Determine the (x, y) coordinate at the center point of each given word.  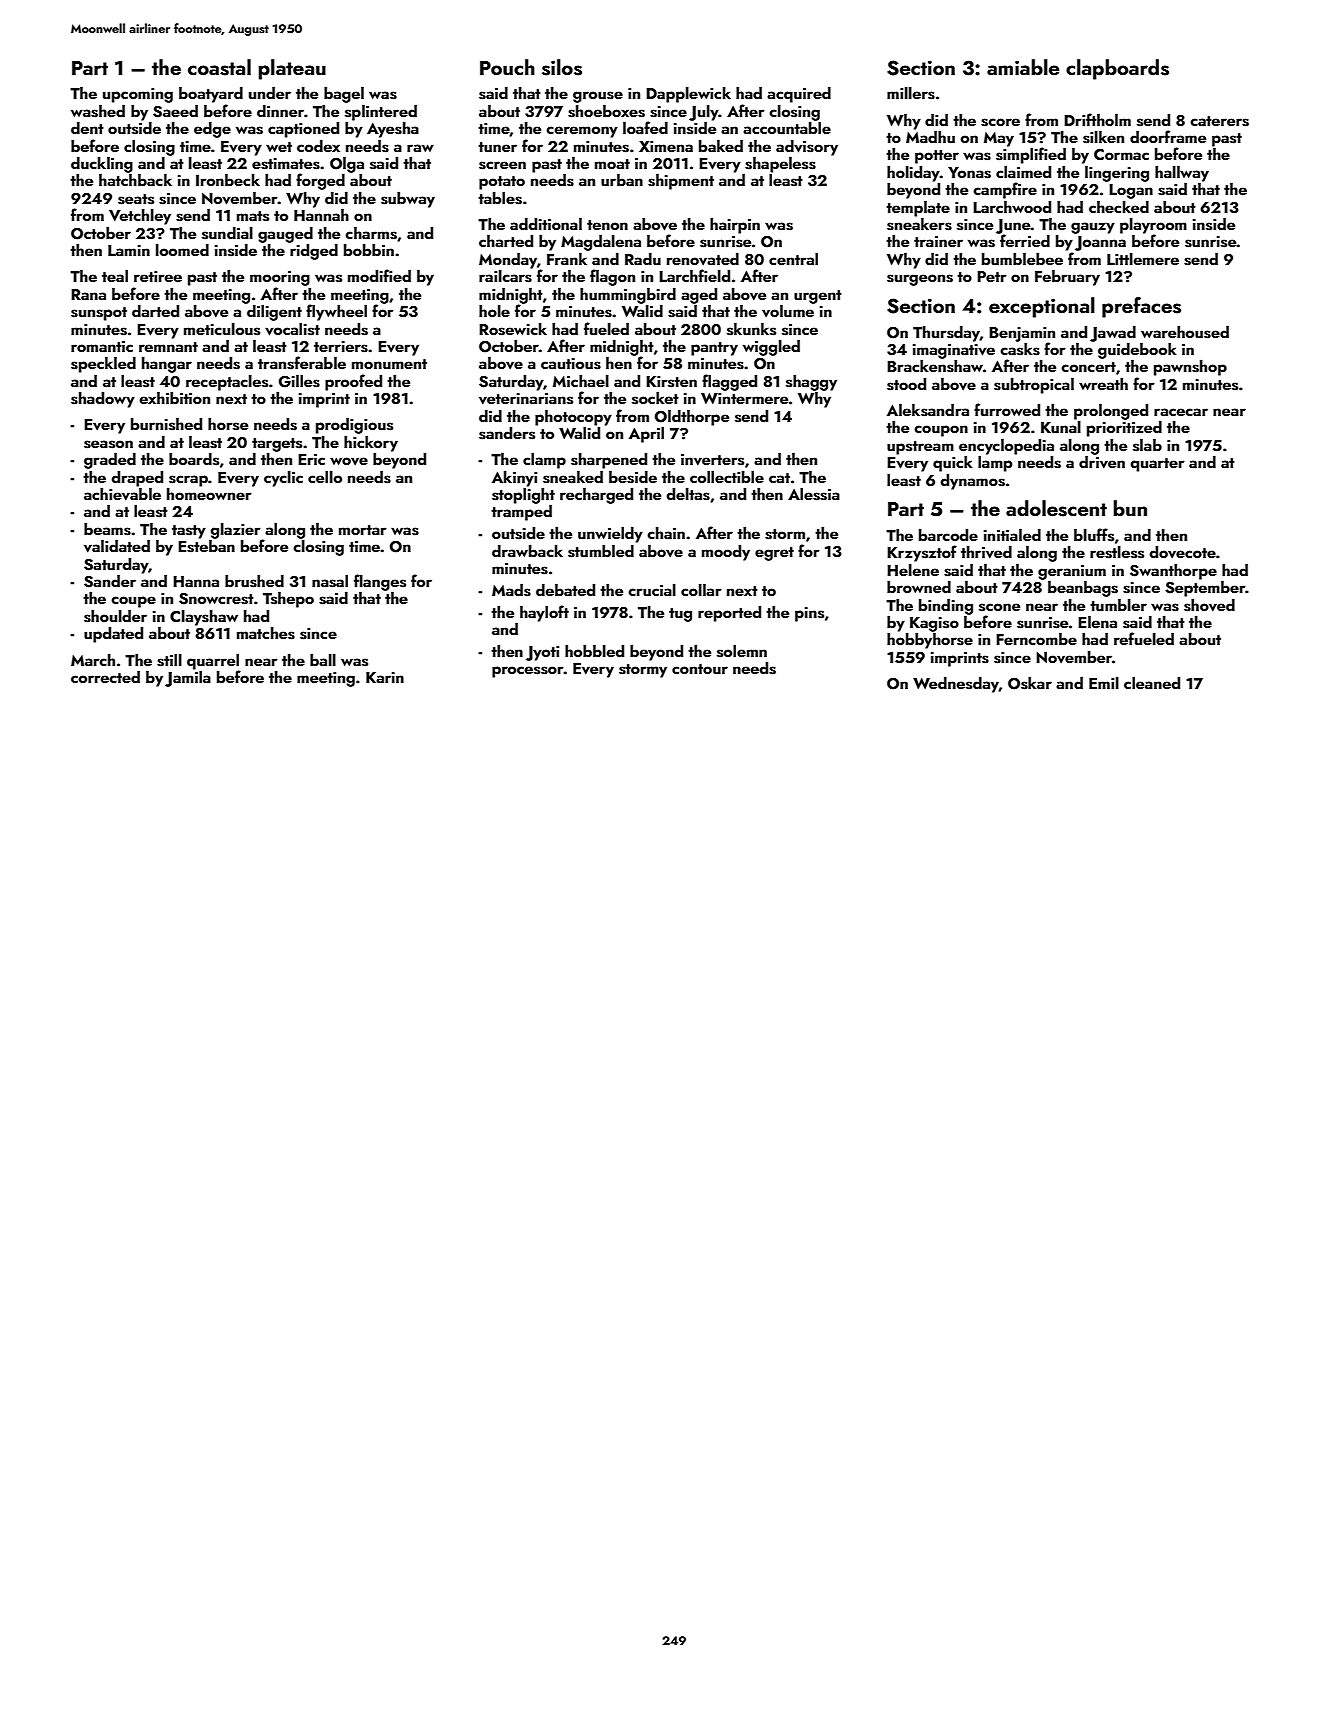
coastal (219, 67)
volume (788, 311)
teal (115, 275)
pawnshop (1190, 367)
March (93, 659)
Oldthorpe (692, 417)
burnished (166, 424)
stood (906, 384)
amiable (1023, 67)
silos (562, 67)
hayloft (544, 613)
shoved (1209, 605)
